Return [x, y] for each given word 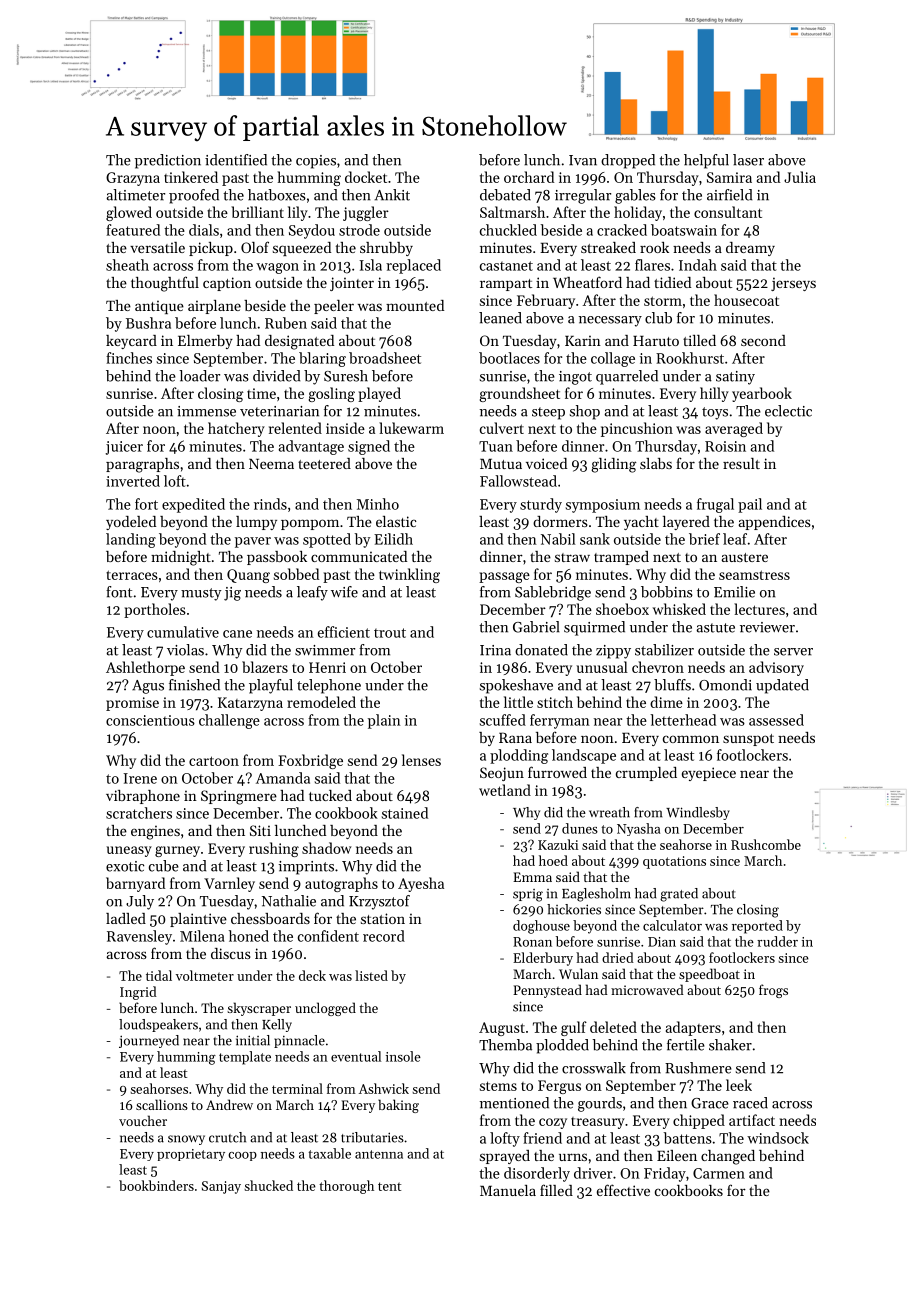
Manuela [508, 1190]
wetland [505, 790]
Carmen [719, 1173]
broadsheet [385, 358]
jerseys [793, 284]
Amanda [283, 778]
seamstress [754, 575]
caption [227, 284]
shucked [268, 1185]
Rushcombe [766, 844]
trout [390, 633]
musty [201, 594]
